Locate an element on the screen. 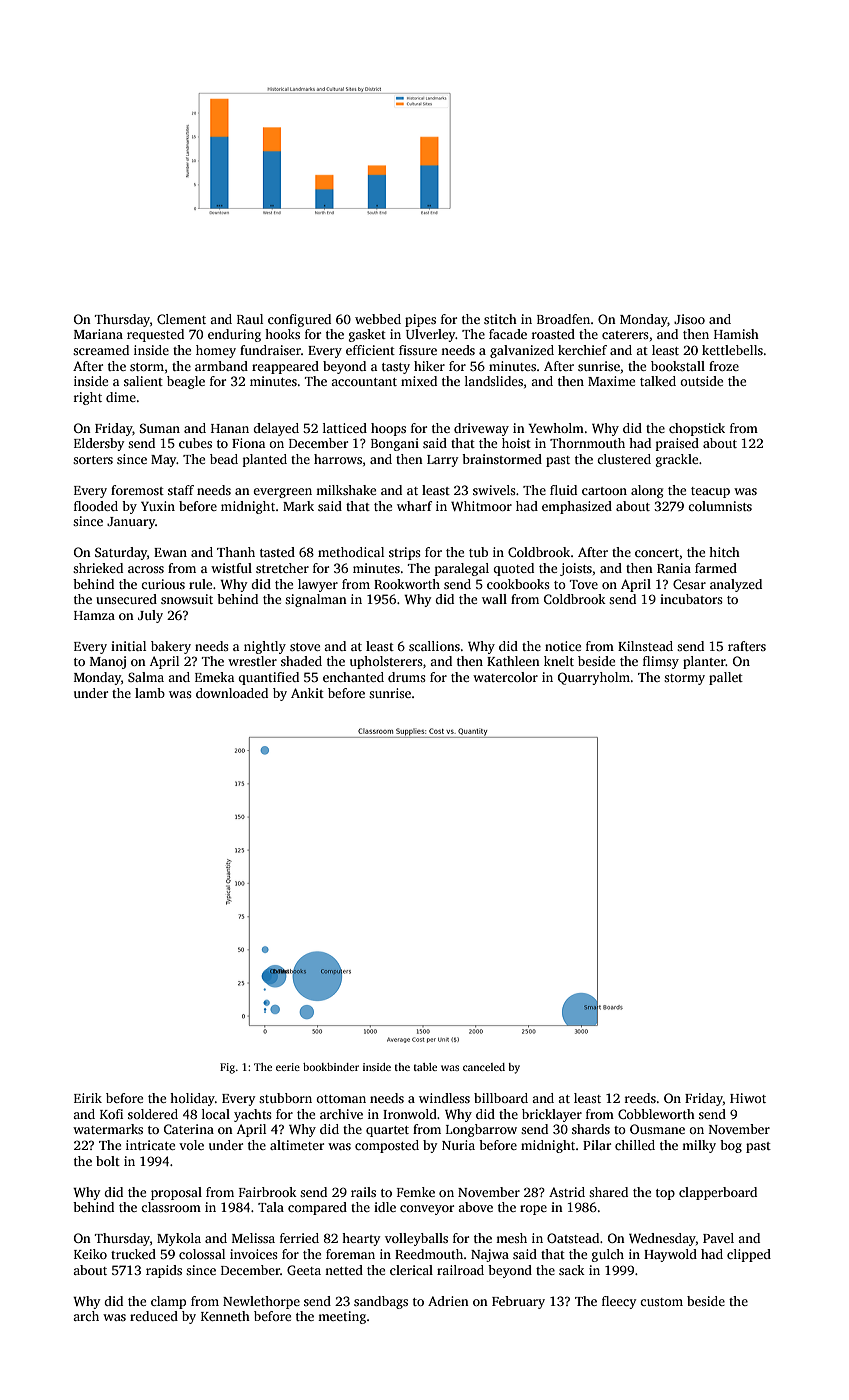  methodical is located at coordinates (351, 552).
